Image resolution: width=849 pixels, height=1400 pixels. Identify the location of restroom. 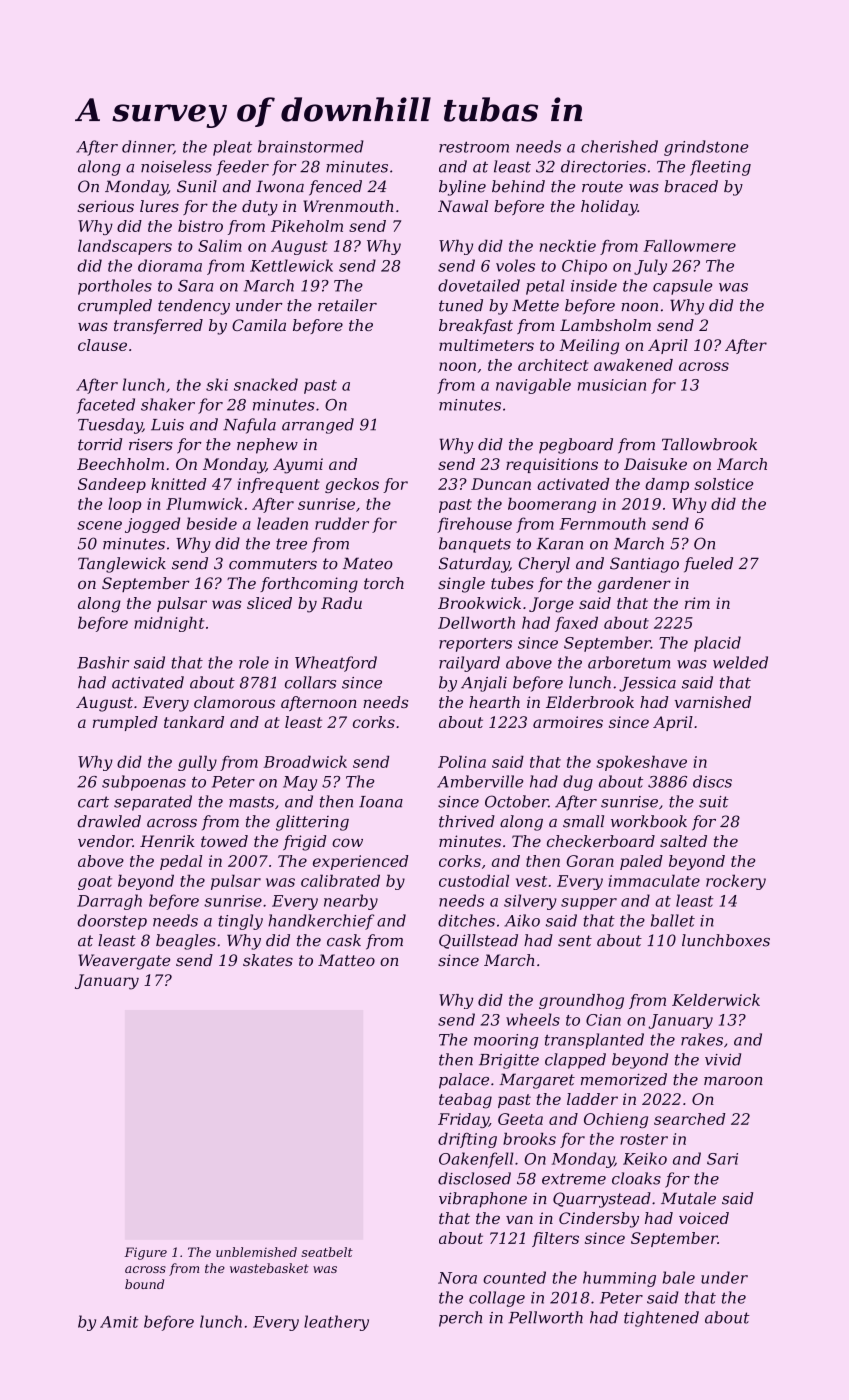
(474, 147).
